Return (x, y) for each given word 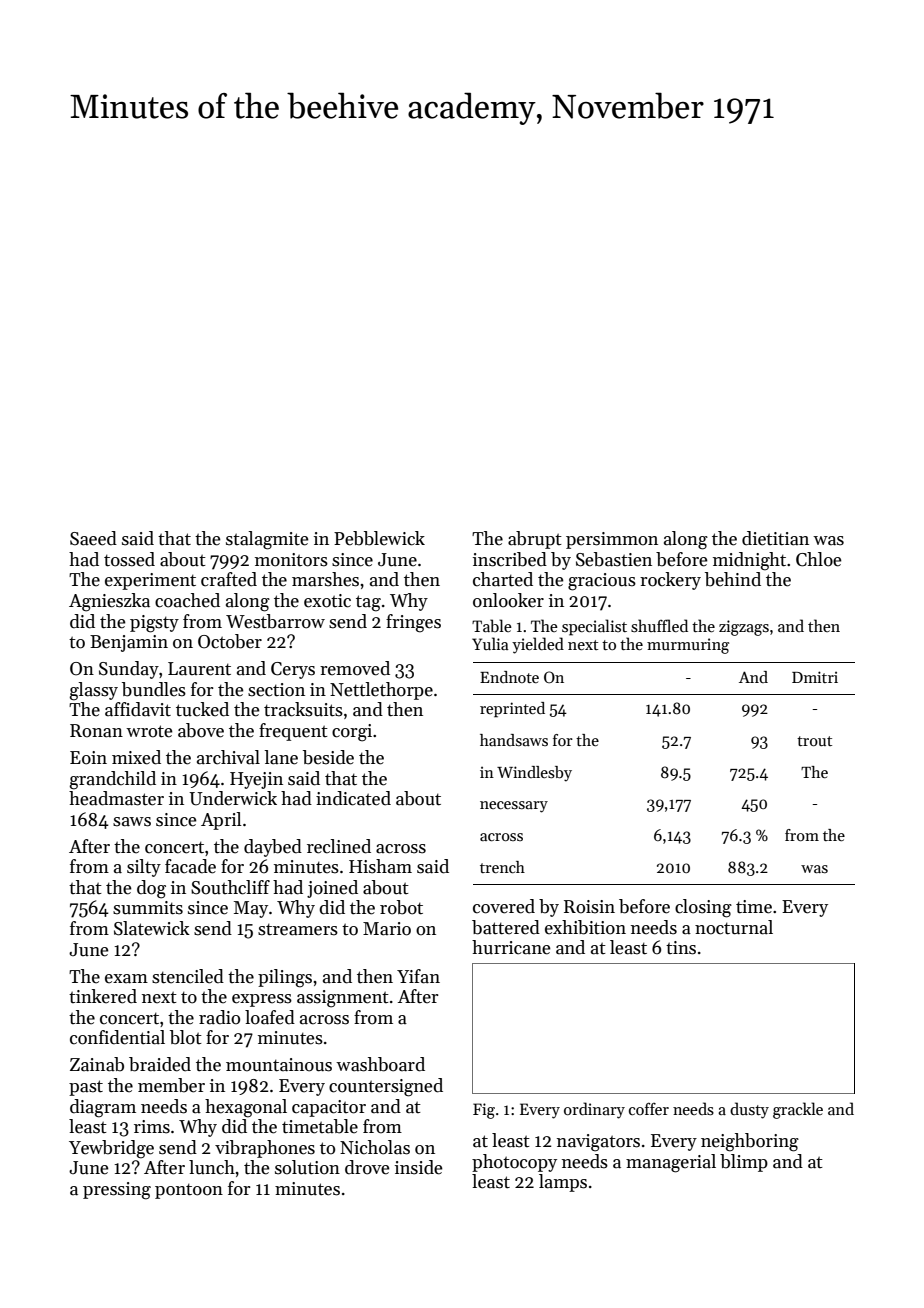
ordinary (594, 1110)
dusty (749, 1110)
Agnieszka (109, 602)
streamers (298, 929)
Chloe (819, 559)
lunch (212, 1167)
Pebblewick (379, 538)
